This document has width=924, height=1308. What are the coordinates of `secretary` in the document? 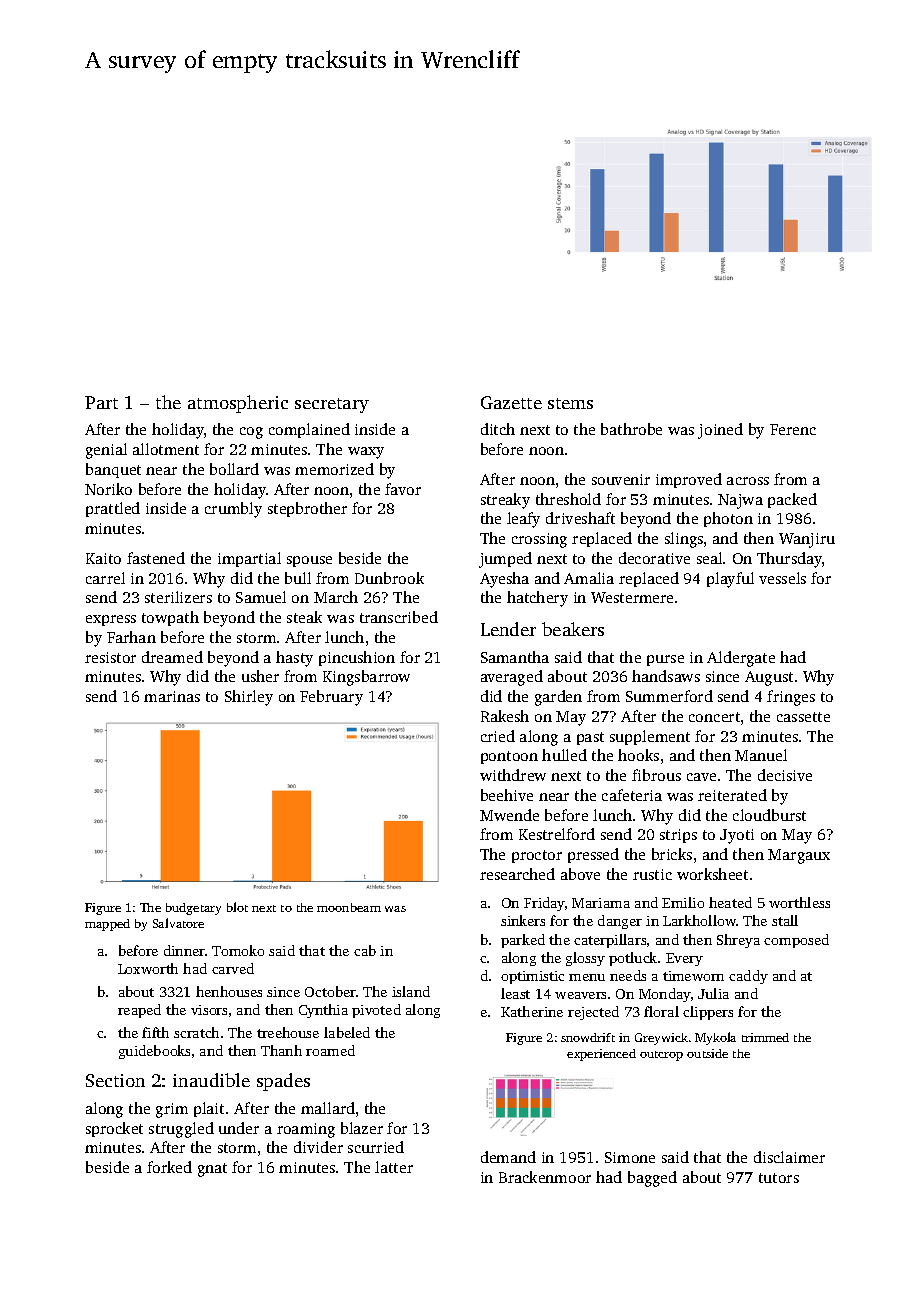 It's located at (332, 405).
